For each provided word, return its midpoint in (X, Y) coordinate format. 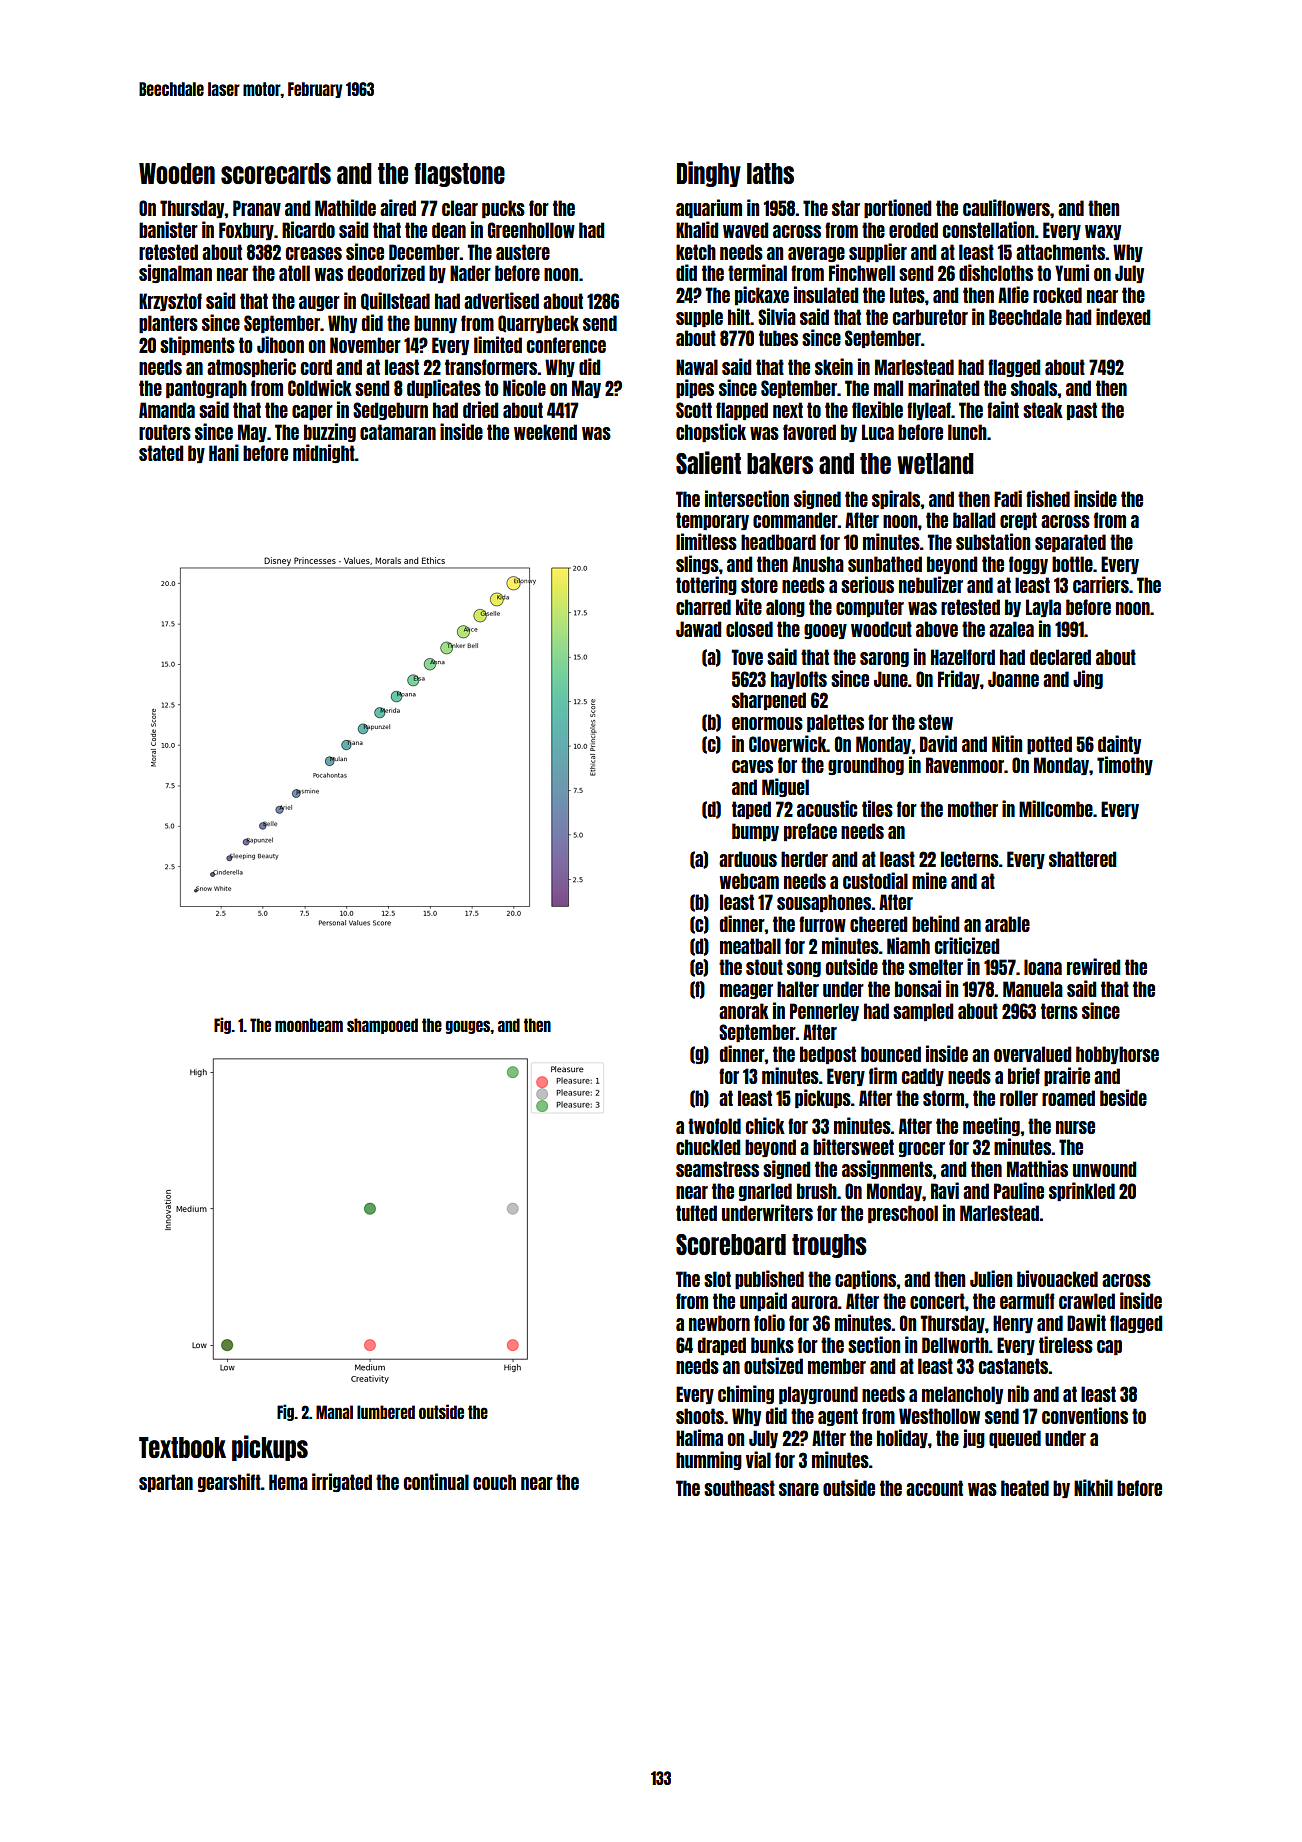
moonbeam (309, 1025)
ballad (974, 520)
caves (752, 766)
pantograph (206, 389)
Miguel (785, 787)
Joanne (1013, 679)
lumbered (386, 1412)
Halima (699, 1437)
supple (699, 318)
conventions (1085, 1415)
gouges (468, 1027)
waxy (1103, 232)
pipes (695, 388)
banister (168, 229)
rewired (1093, 966)
